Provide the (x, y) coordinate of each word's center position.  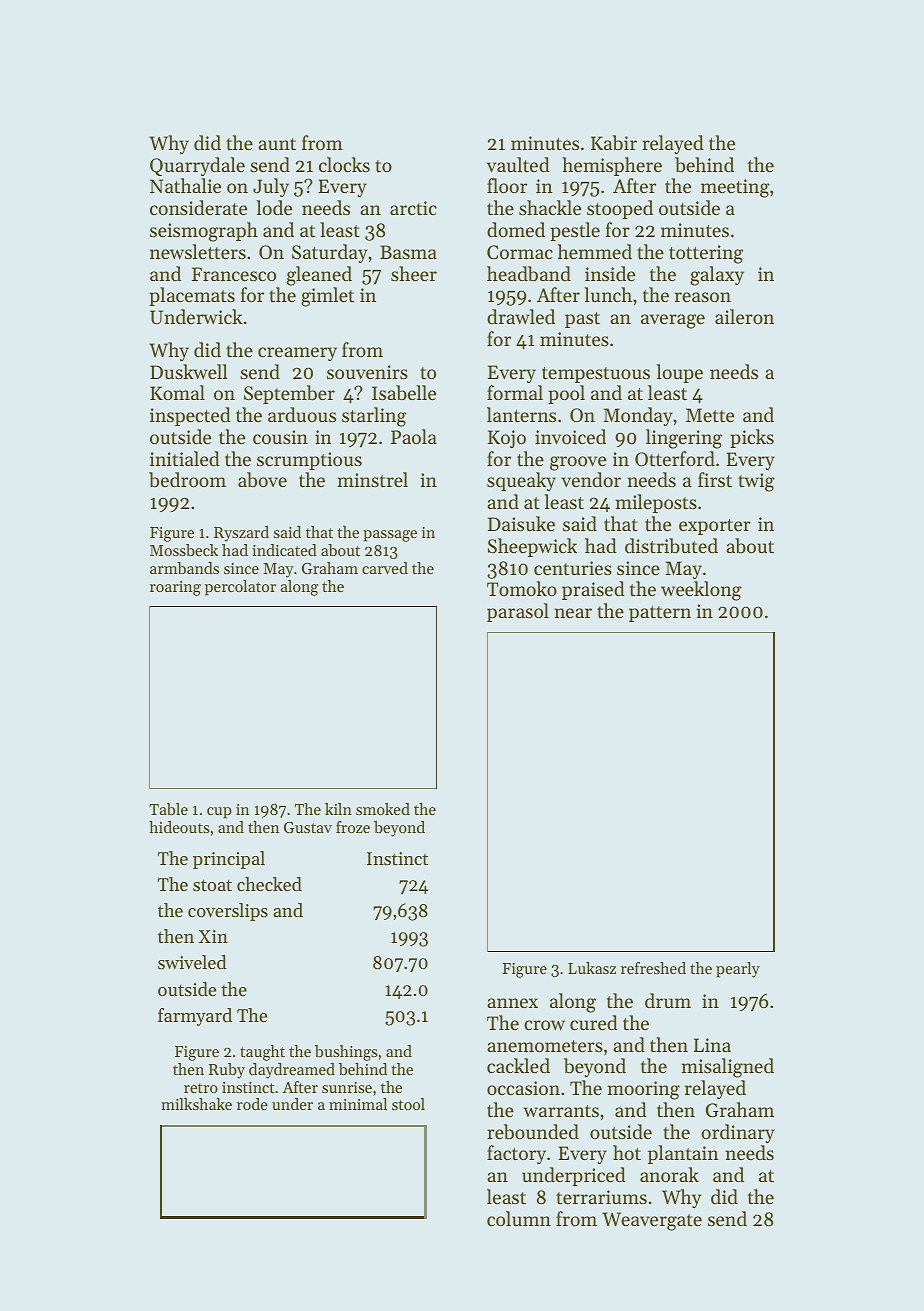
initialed (185, 458)
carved (385, 568)
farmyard (195, 1017)
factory (516, 1154)
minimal (358, 1104)
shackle (550, 207)
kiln (338, 809)
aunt (277, 144)
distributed (671, 545)
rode (252, 1104)
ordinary (738, 1133)
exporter (715, 527)
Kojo (507, 439)
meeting (735, 188)
